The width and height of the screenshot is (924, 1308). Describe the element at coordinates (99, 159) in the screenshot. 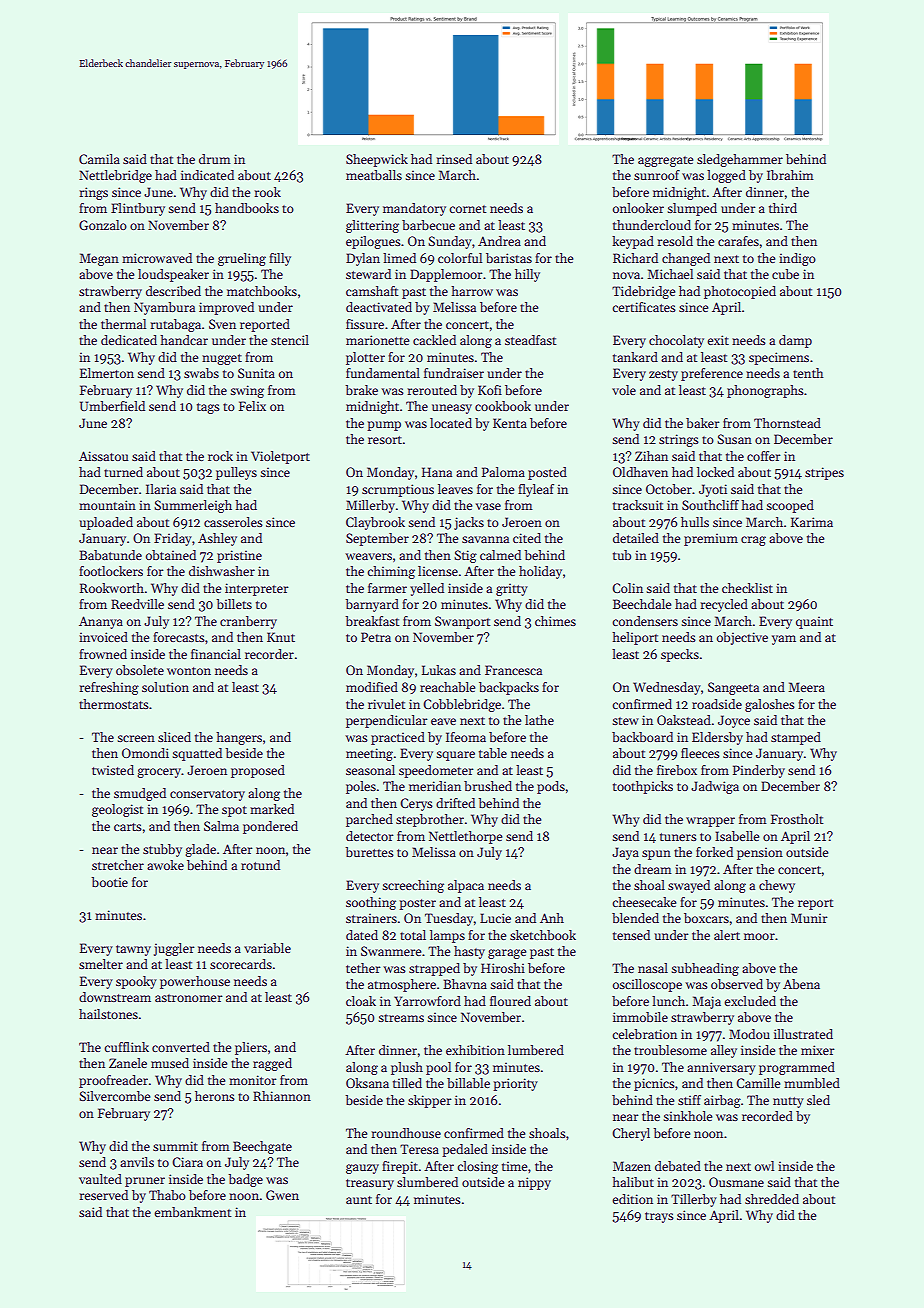

I see `Camila` at that location.
